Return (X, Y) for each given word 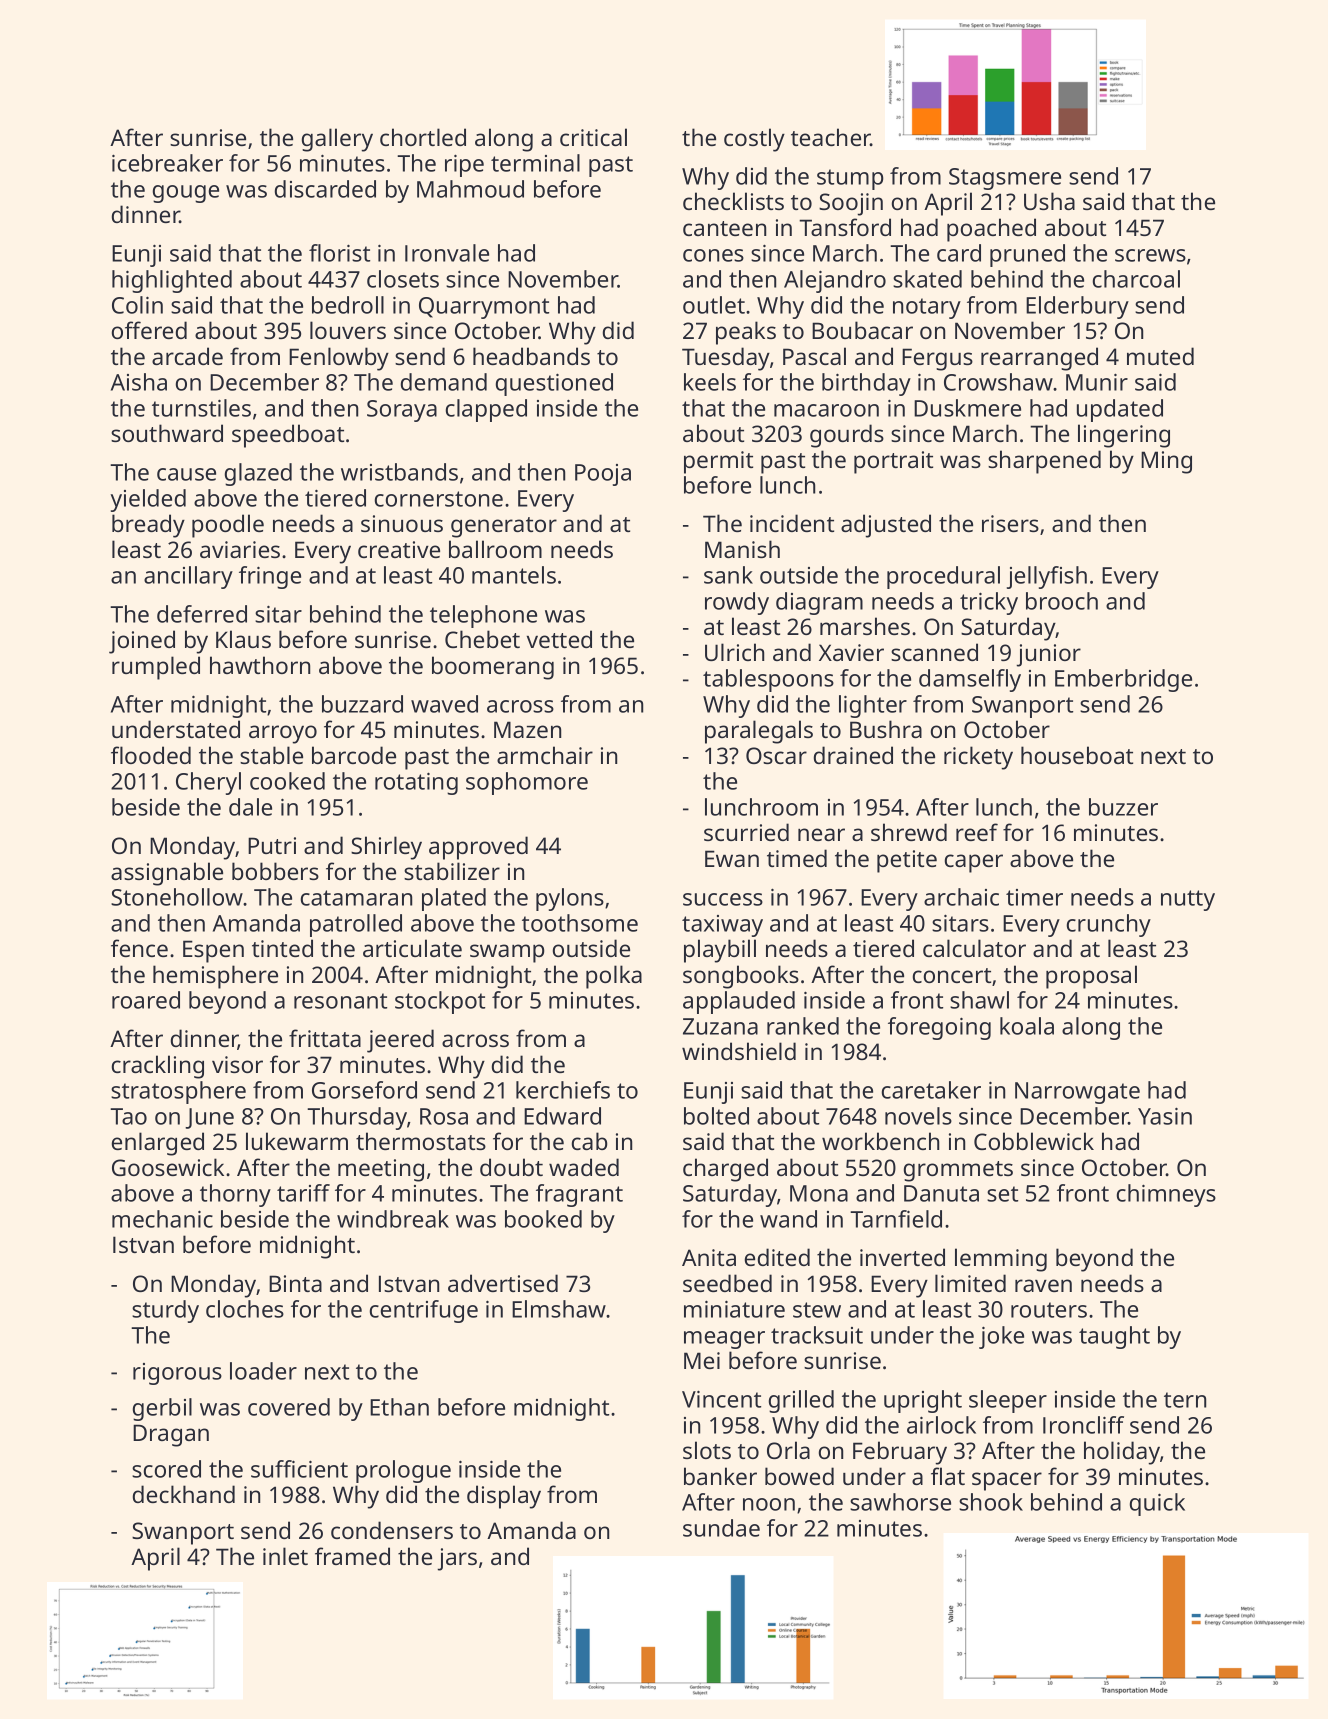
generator (504, 527)
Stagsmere (1005, 179)
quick (1157, 1504)
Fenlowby (339, 359)
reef (977, 832)
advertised (503, 1283)
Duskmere (967, 408)
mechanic (162, 1219)
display (504, 1497)
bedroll (348, 305)
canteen (724, 228)
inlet (285, 1556)
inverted (902, 1257)
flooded (151, 755)
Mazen (527, 729)
